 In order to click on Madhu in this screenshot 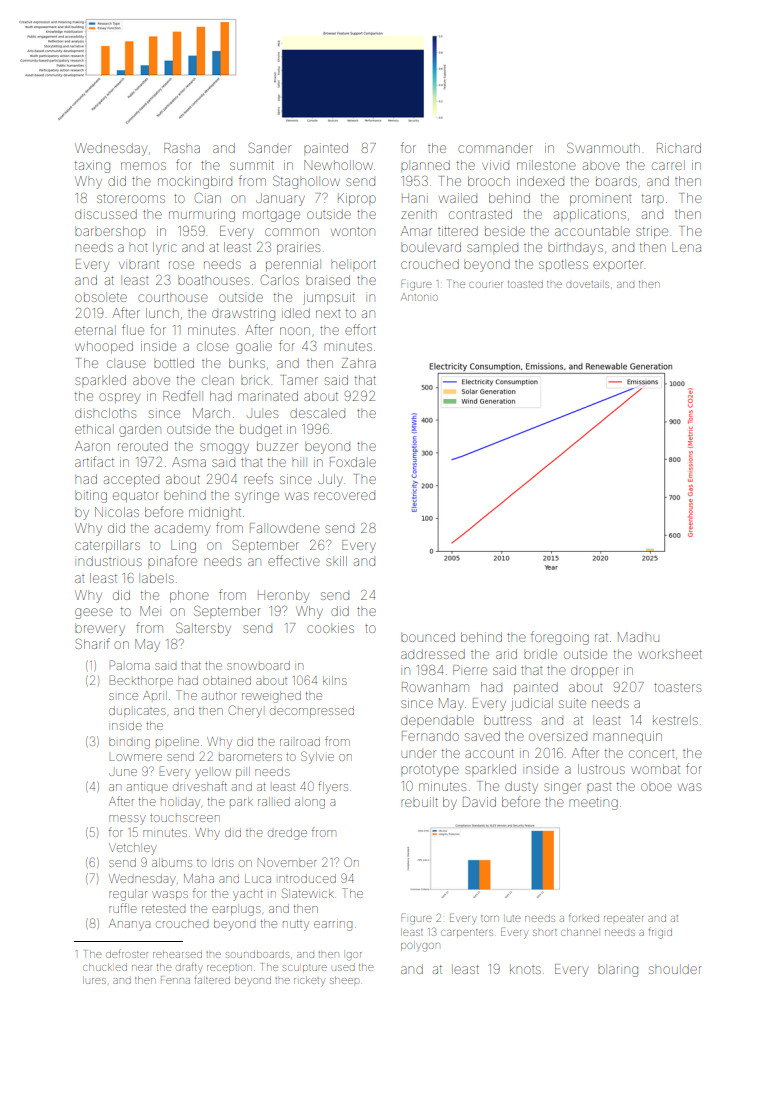, I will do `click(638, 637)`.
